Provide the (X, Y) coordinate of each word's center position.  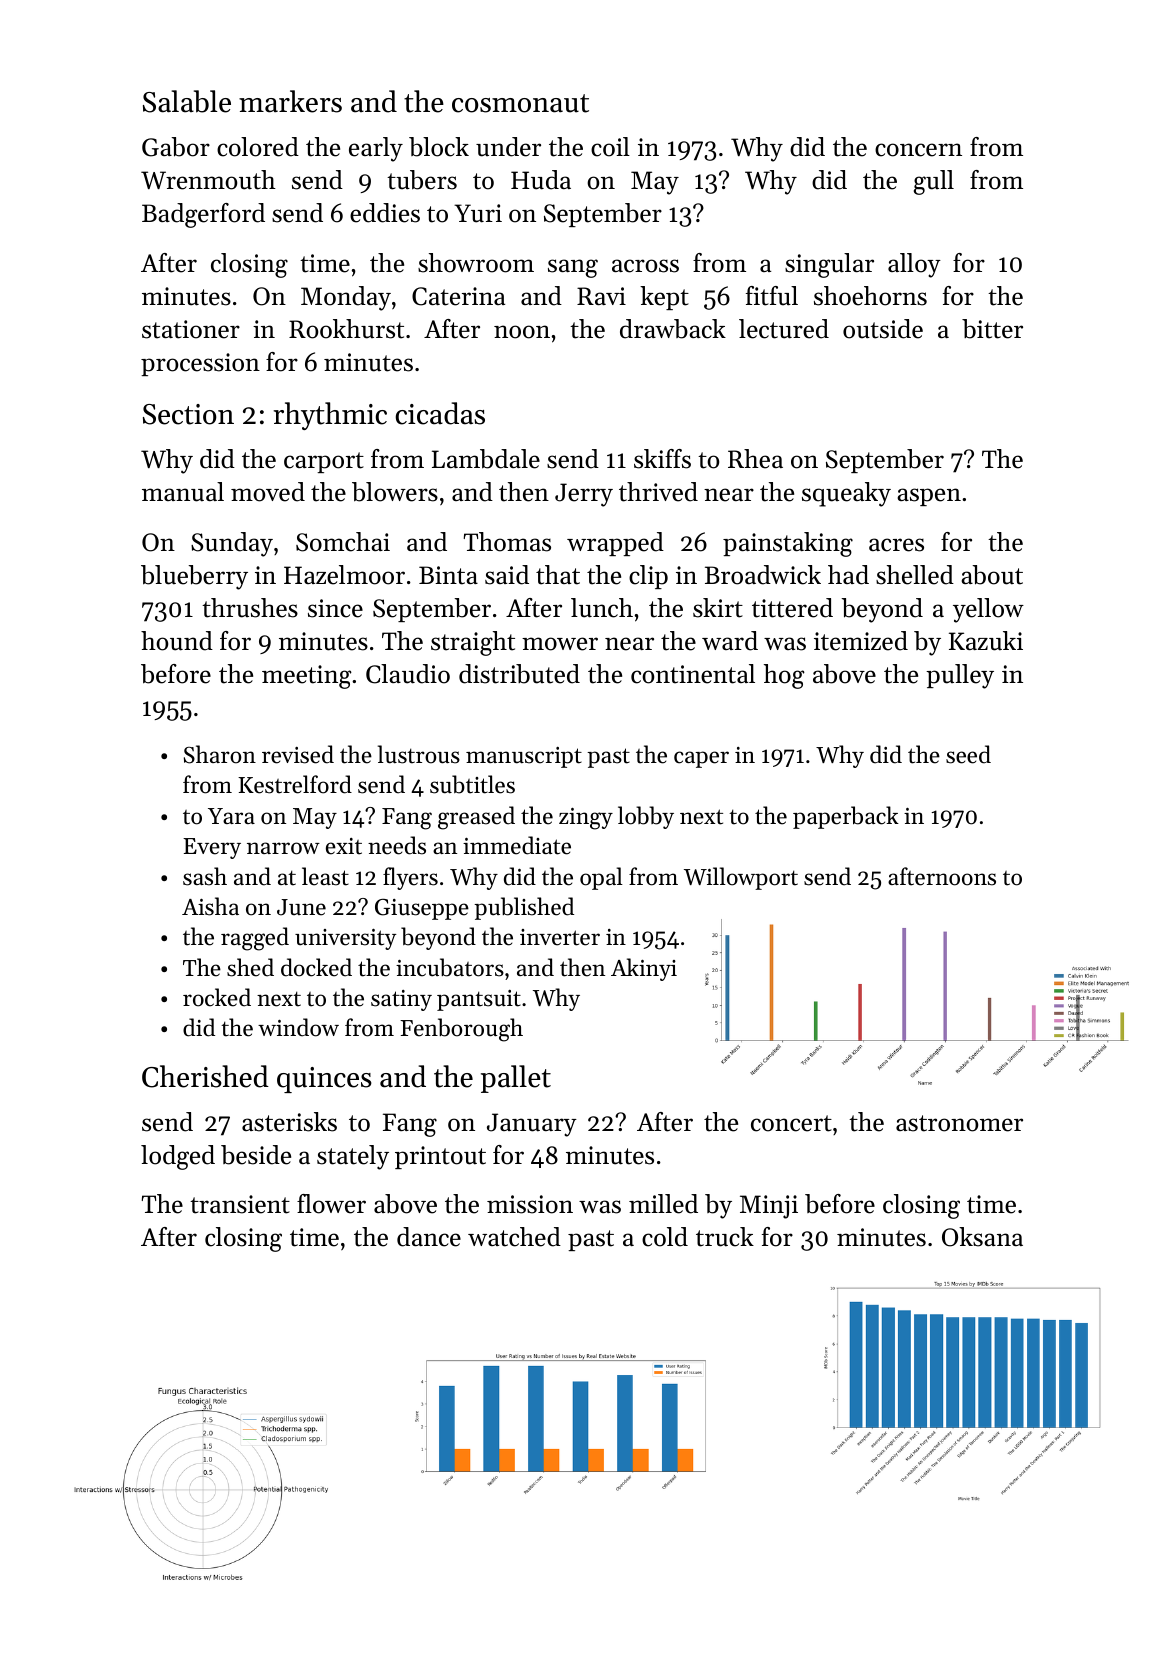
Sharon (220, 754)
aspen (929, 497)
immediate (517, 845)
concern (918, 150)
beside (256, 1155)
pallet (516, 1079)
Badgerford (203, 215)
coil (610, 147)
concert (791, 1123)
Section (188, 414)
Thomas (507, 542)
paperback (846, 817)
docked (316, 967)
